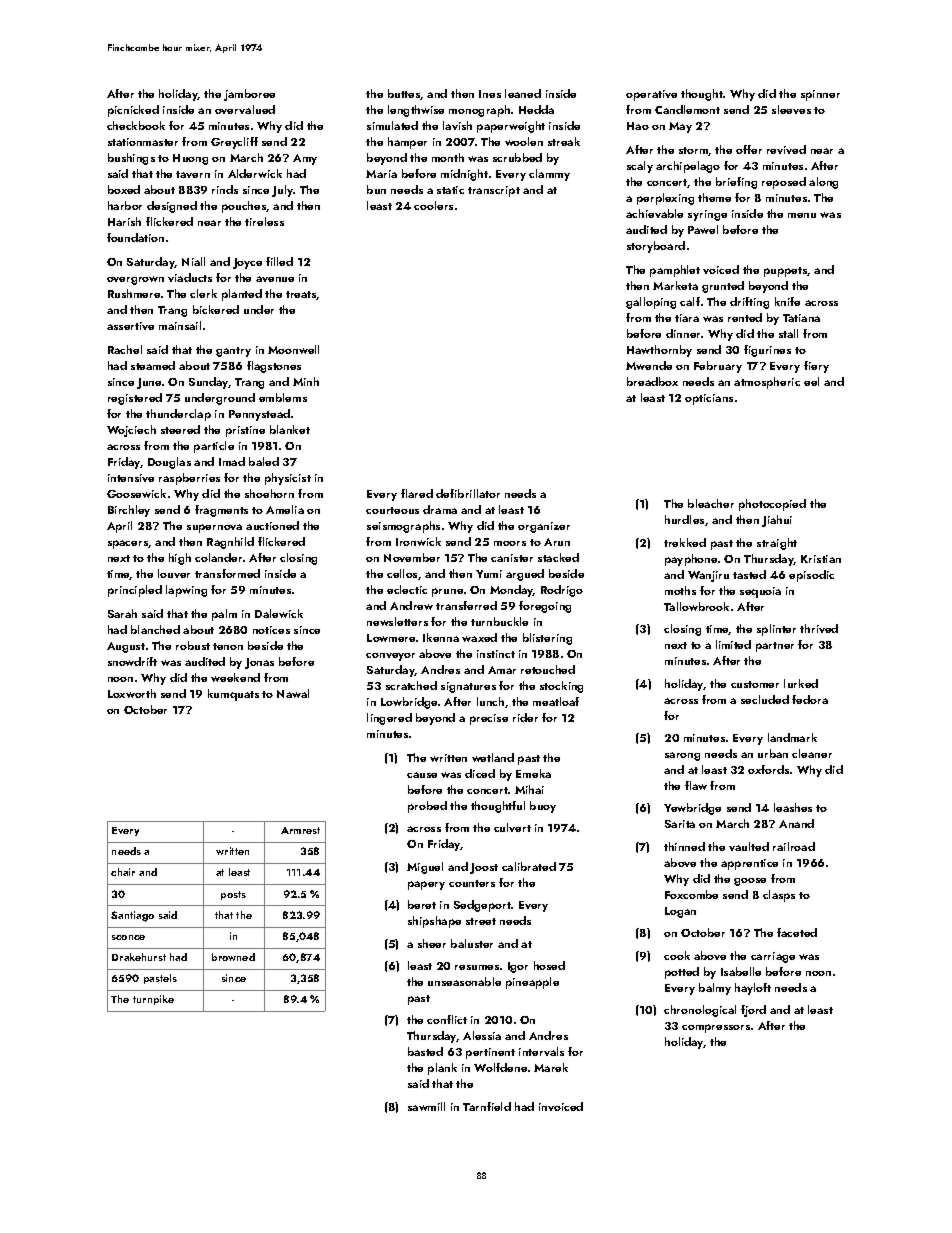 This image has height=1233, width=952. Describe the element at coordinates (812, 753) in the image. I see `cleaner` at that location.
